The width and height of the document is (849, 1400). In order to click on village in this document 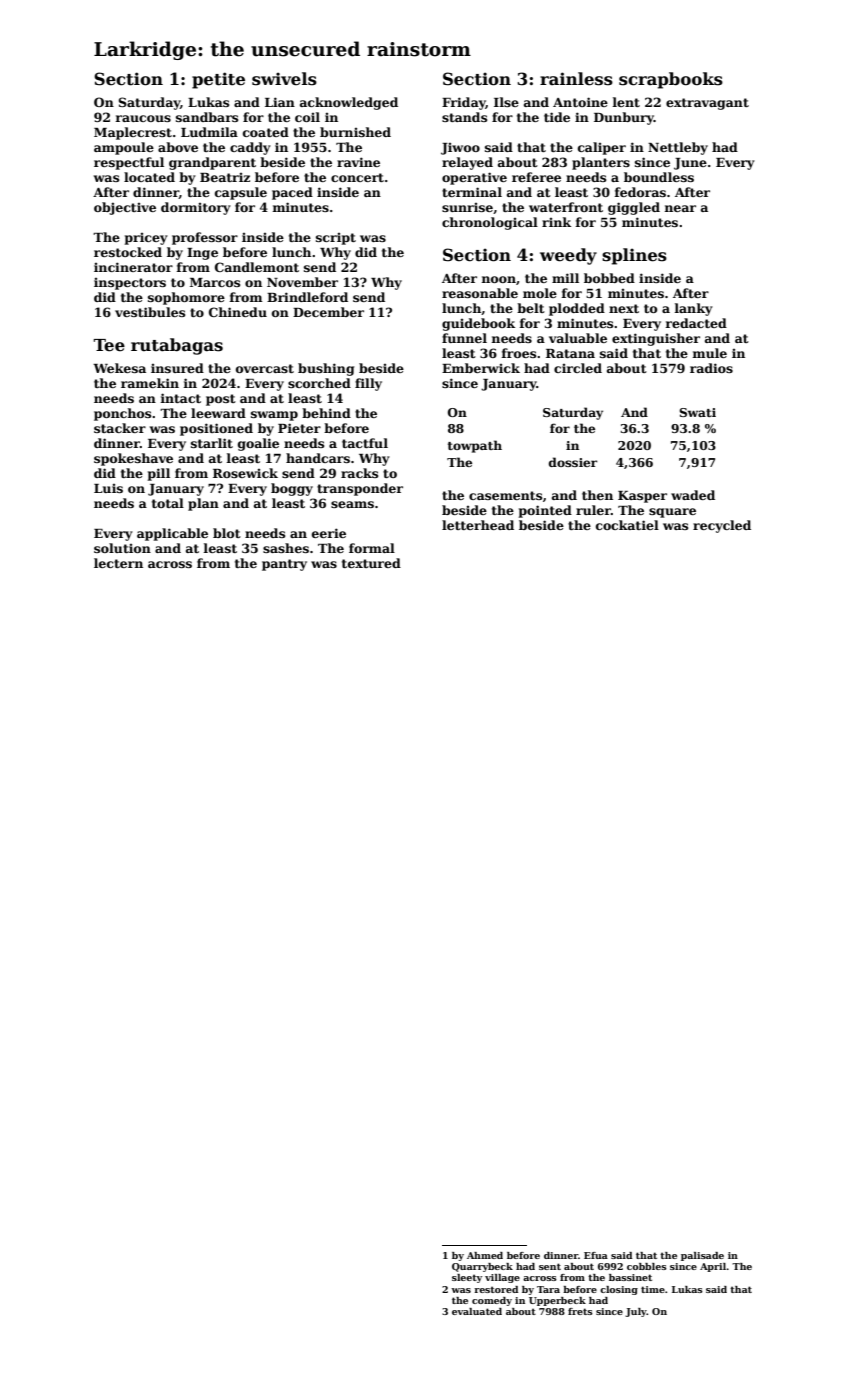, I will do `click(502, 1278)`.
